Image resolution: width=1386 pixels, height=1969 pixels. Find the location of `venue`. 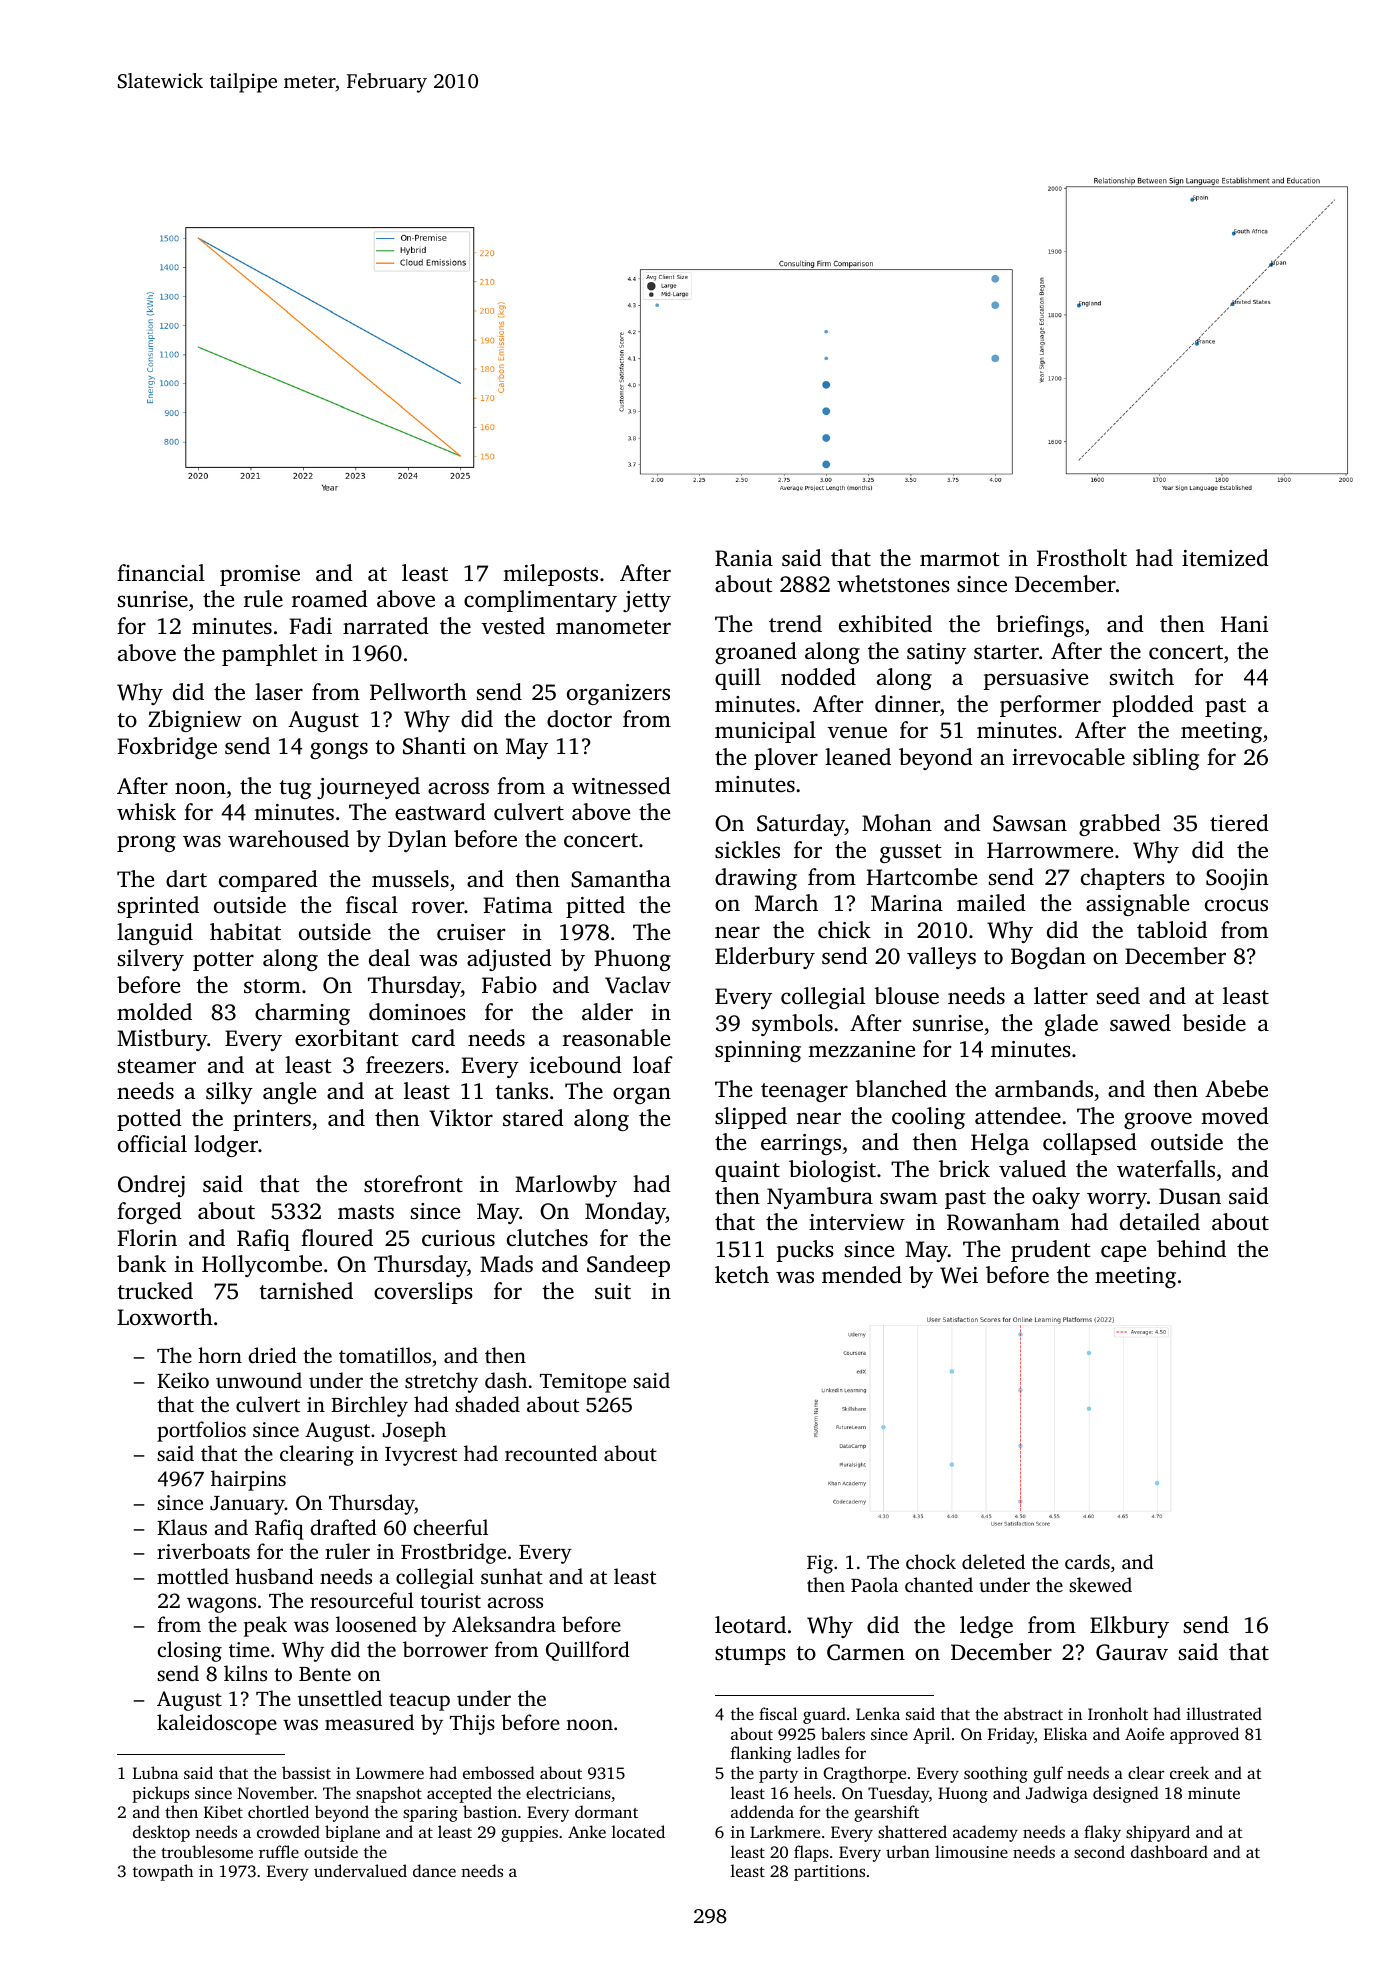

venue is located at coordinates (857, 732).
